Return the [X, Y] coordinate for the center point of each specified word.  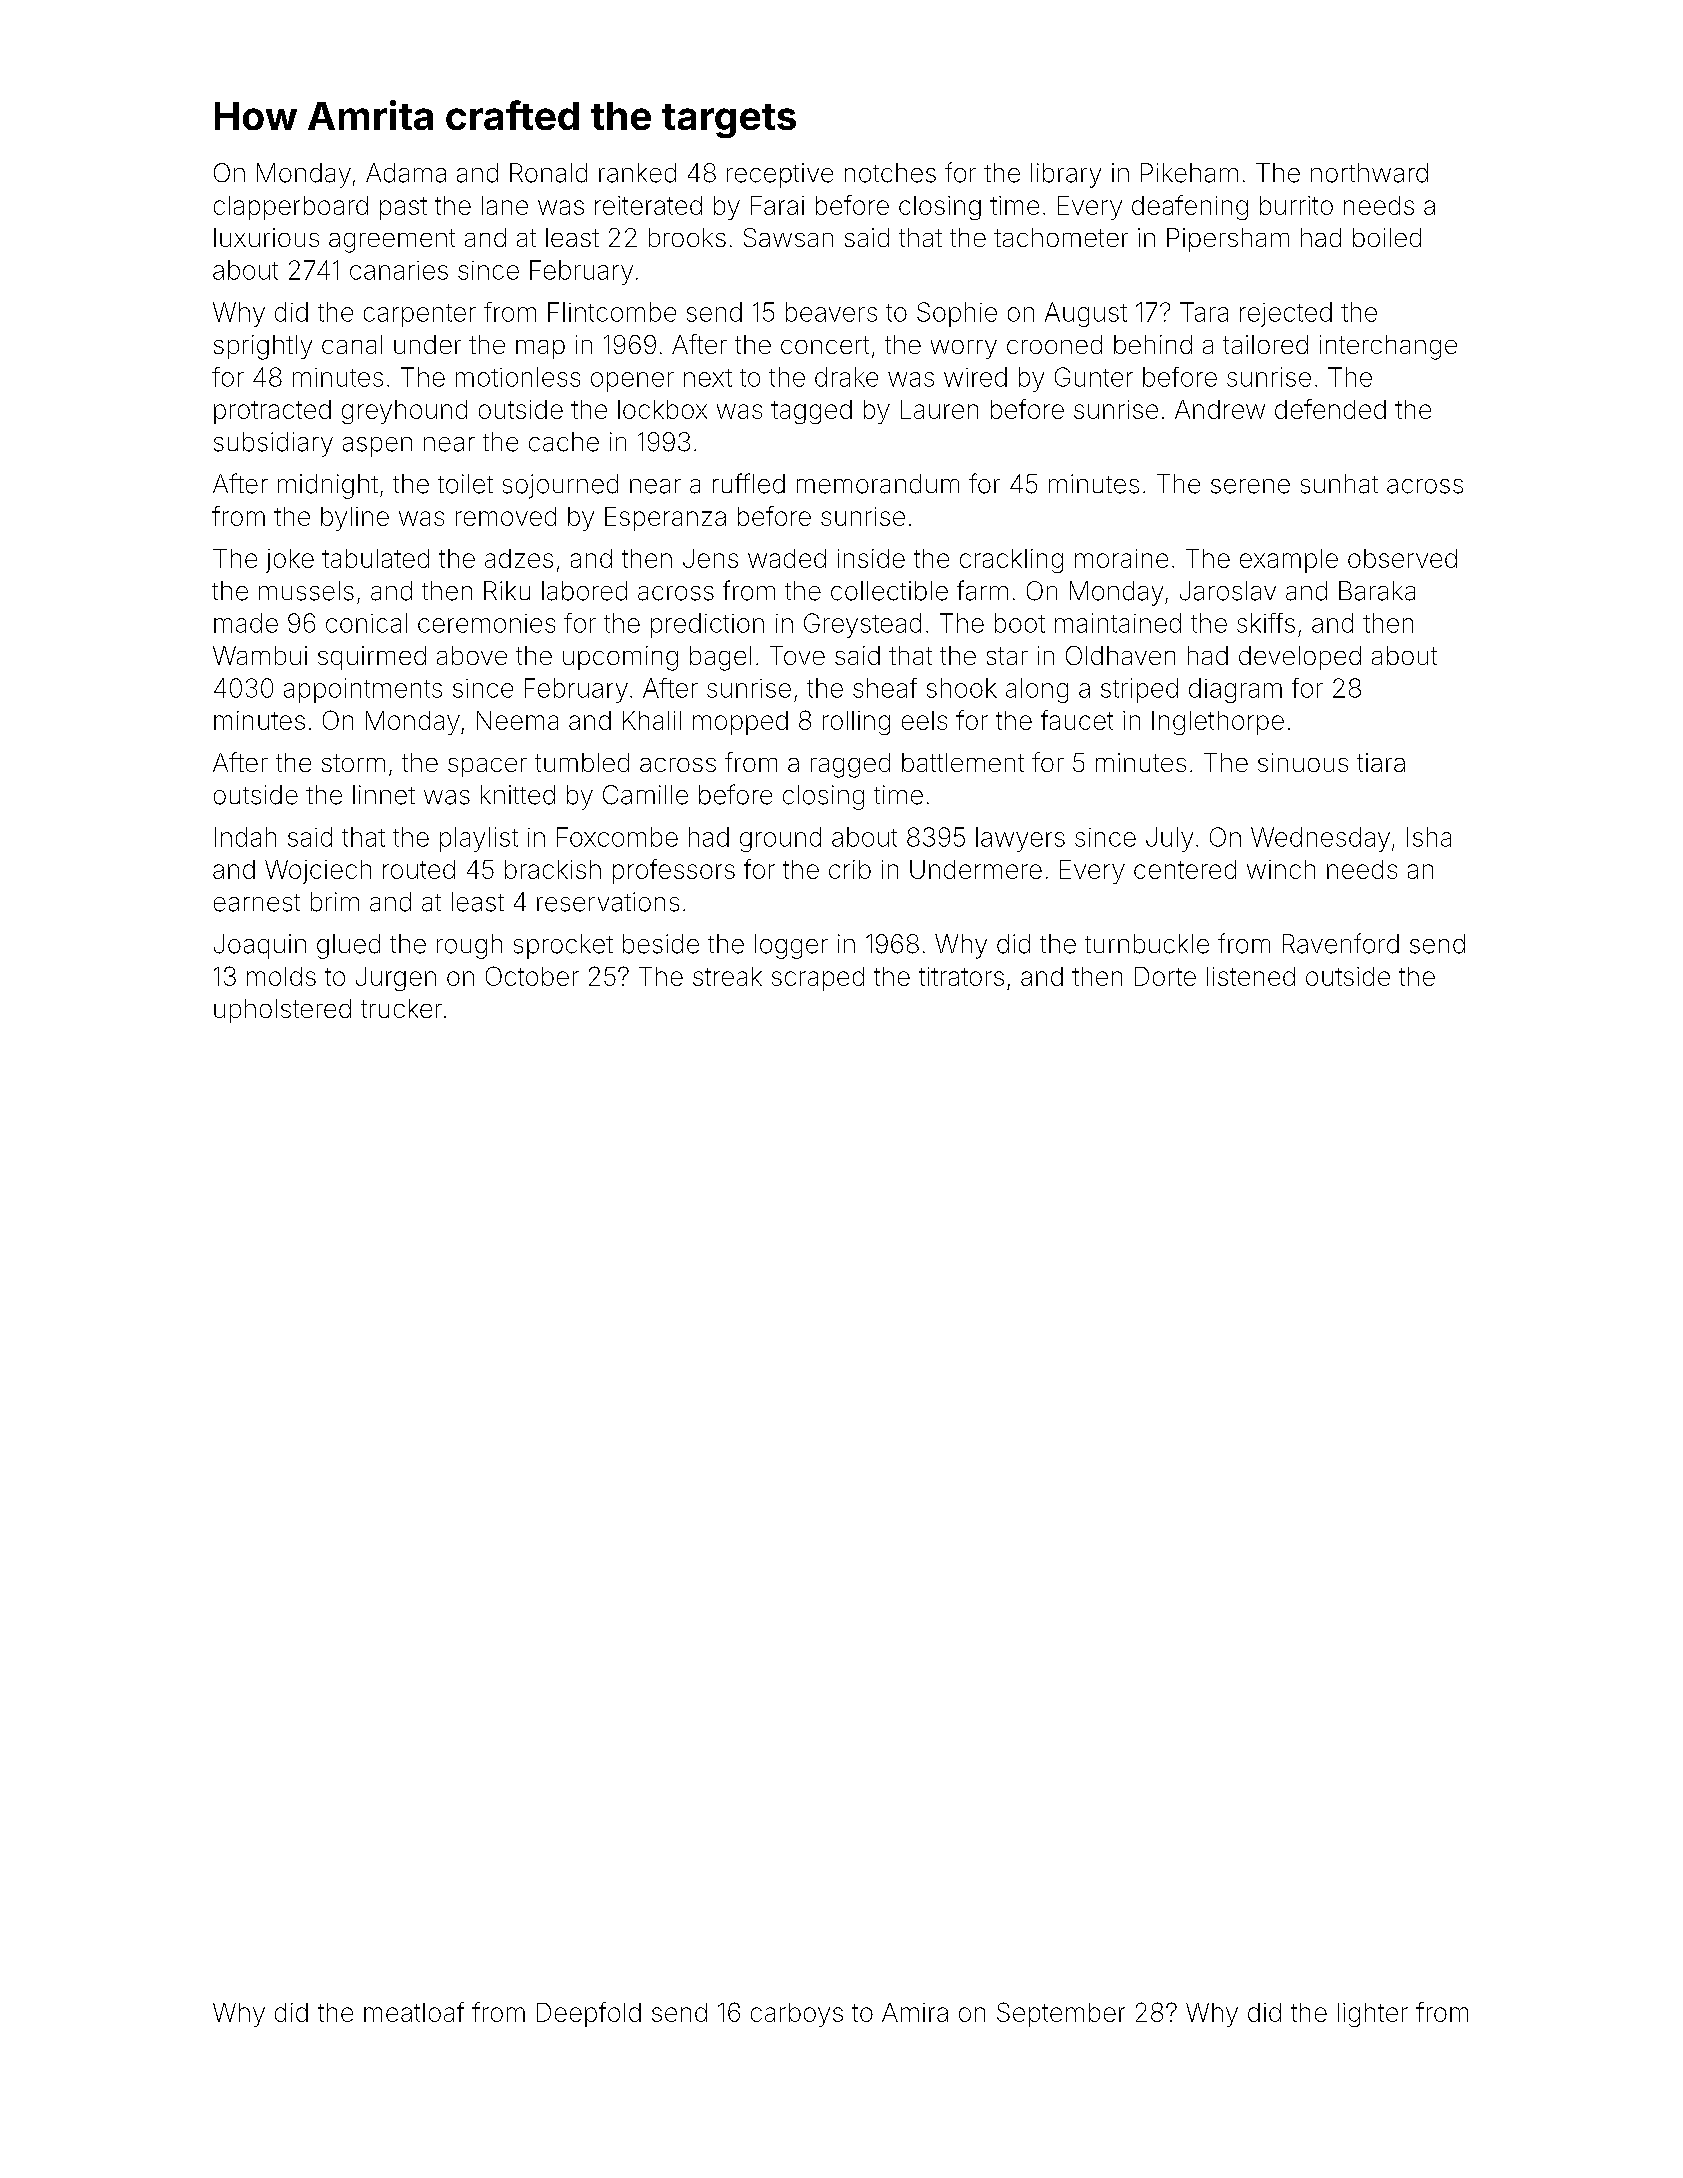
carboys [797, 2015]
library [1066, 175]
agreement [392, 241]
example [1289, 561]
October [532, 976]
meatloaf [414, 2012]
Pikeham [1189, 173]
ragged [850, 765]
